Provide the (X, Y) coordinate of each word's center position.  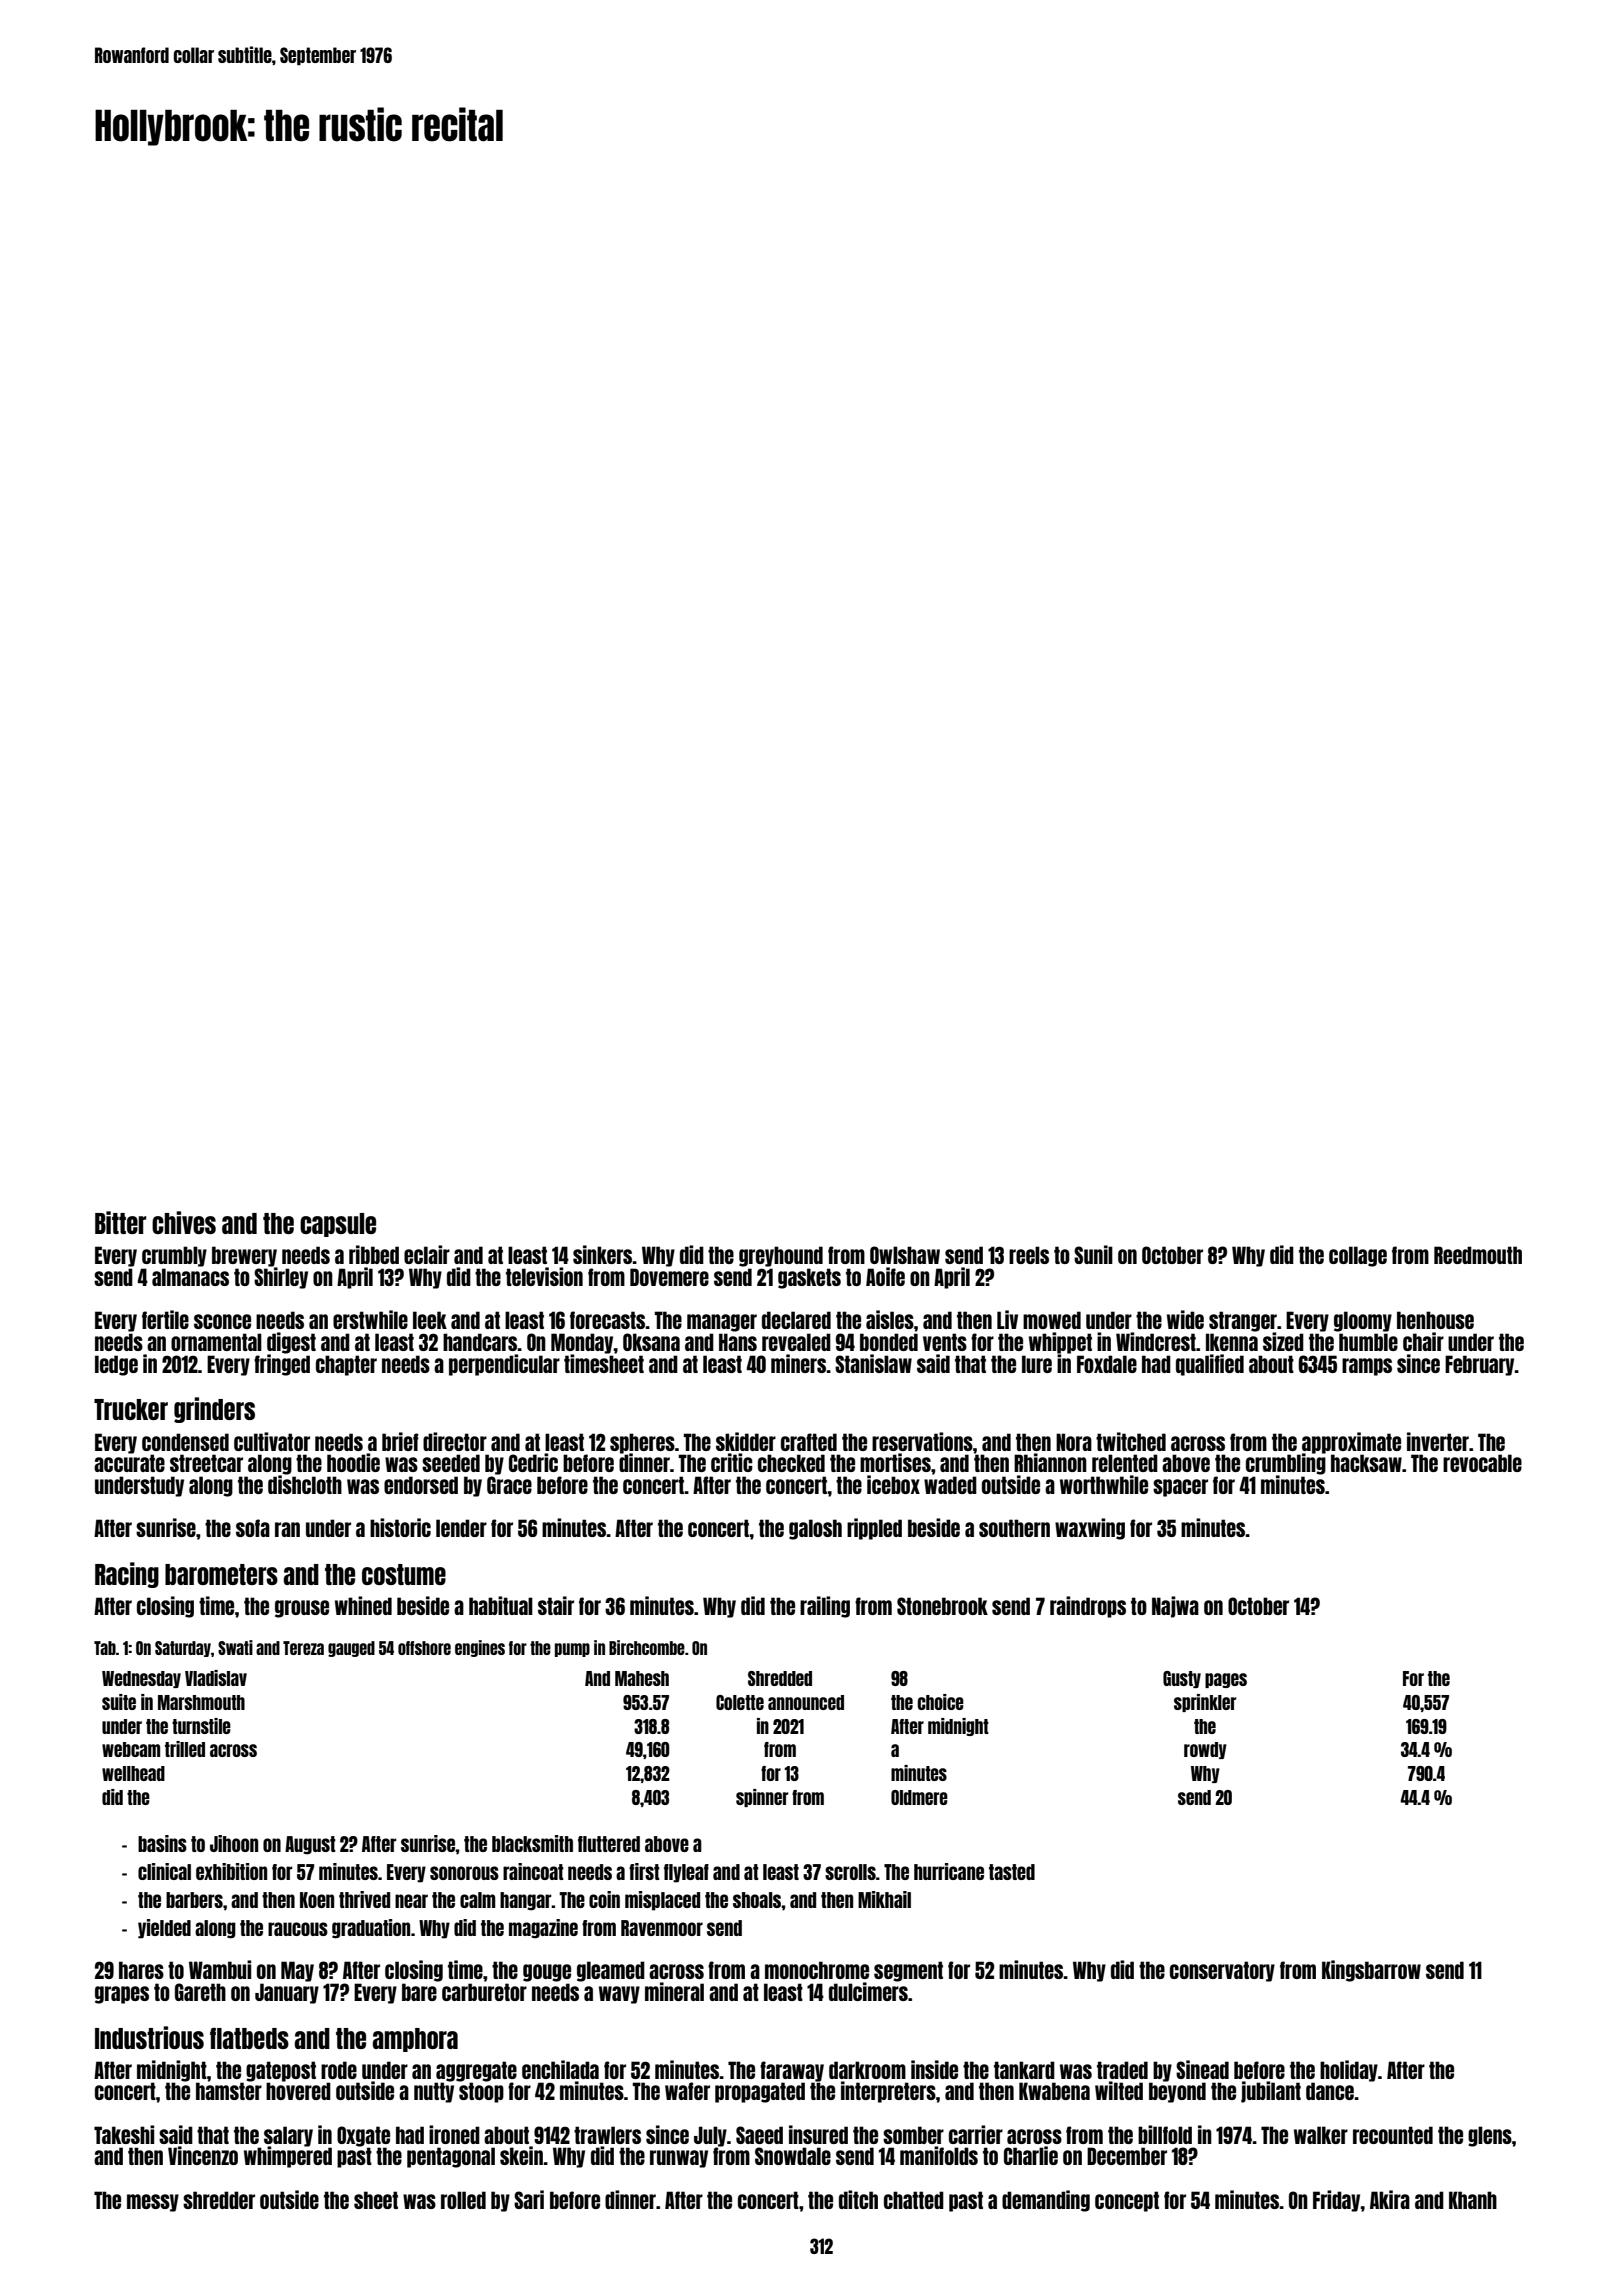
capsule (338, 1225)
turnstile (201, 1726)
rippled (874, 1529)
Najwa (1175, 1607)
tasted (1012, 1872)
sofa (253, 1528)
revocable (1482, 1463)
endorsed (421, 1485)
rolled (463, 2200)
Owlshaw (905, 1255)
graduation (371, 1929)
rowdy (1205, 1750)
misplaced (662, 1901)
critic (732, 1462)
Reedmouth (1478, 1255)
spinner (762, 1798)
